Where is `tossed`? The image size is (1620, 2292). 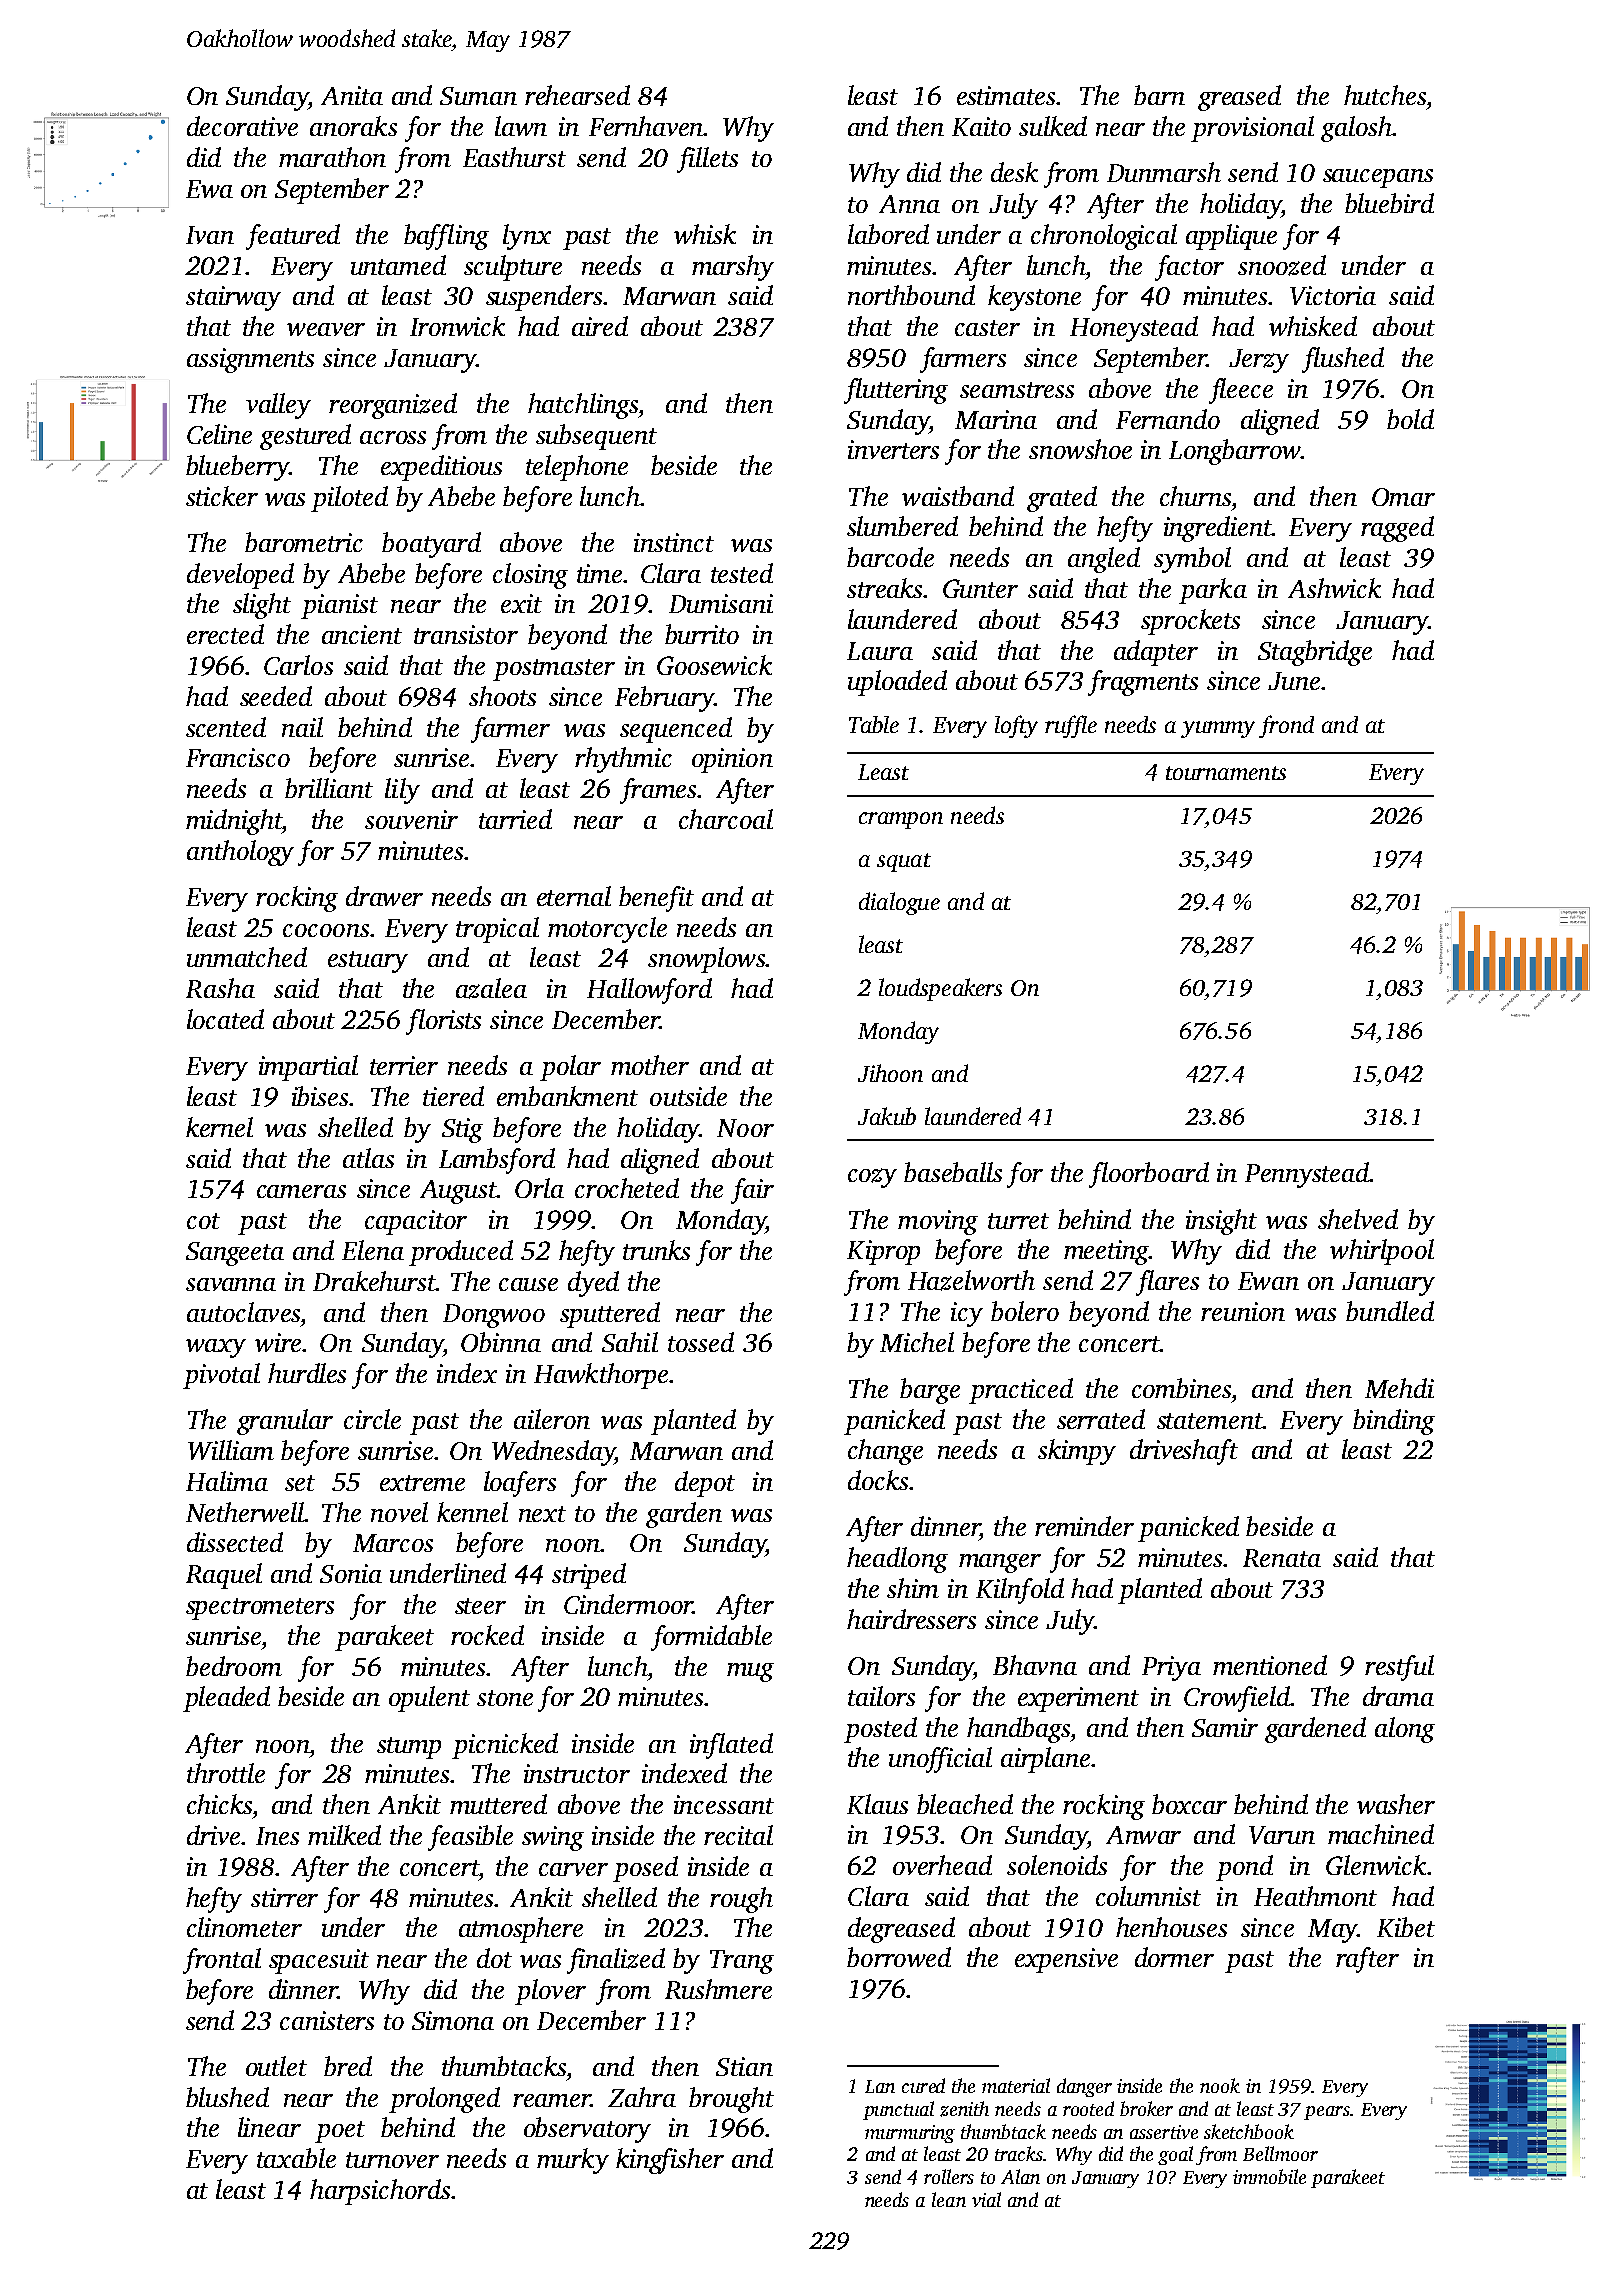 tossed is located at coordinates (701, 1342).
